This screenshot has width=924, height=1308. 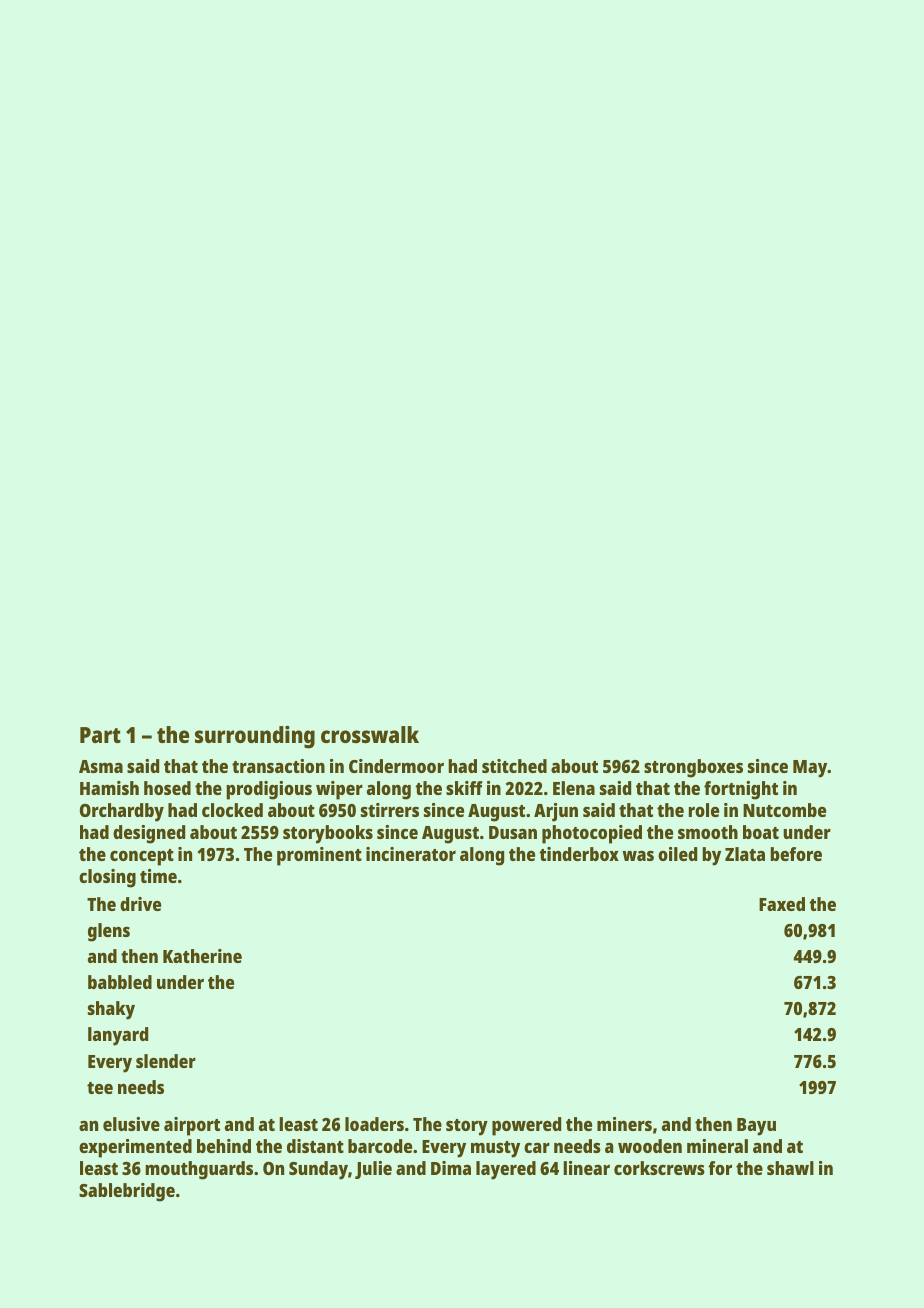 What do you see at coordinates (370, 734) in the screenshot?
I see `crosswalk` at bounding box center [370, 734].
